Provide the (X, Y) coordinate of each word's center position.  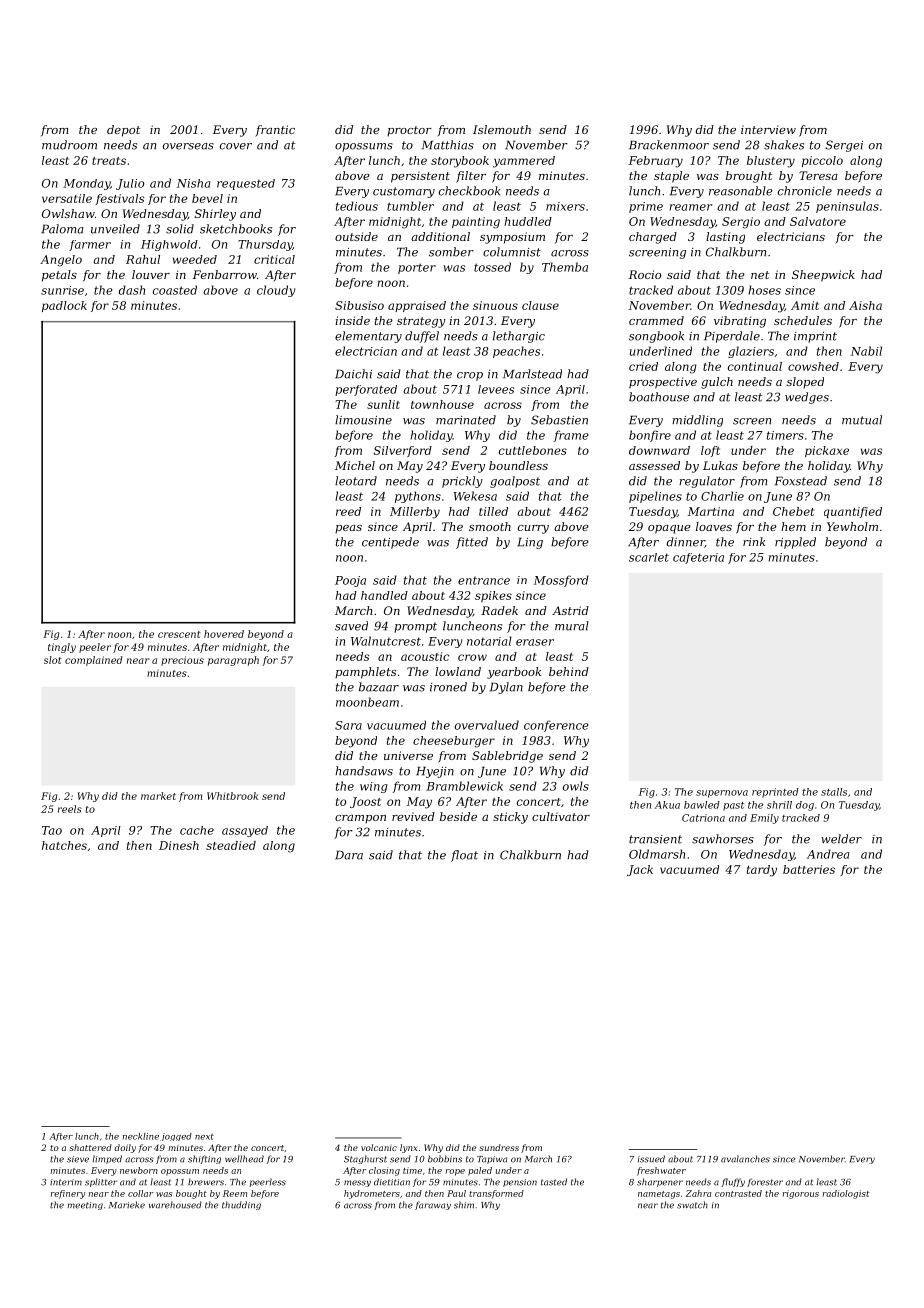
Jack (640, 870)
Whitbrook (232, 796)
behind (569, 671)
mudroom (69, 145)
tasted (554, 1182)
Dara (349, 855)
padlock (64, 306)
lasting (725, 238)
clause (540, 305)
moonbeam (367, 702)
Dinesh (179, 845)
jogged (176, 1137)
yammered (524, 162)
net (760, 275)
